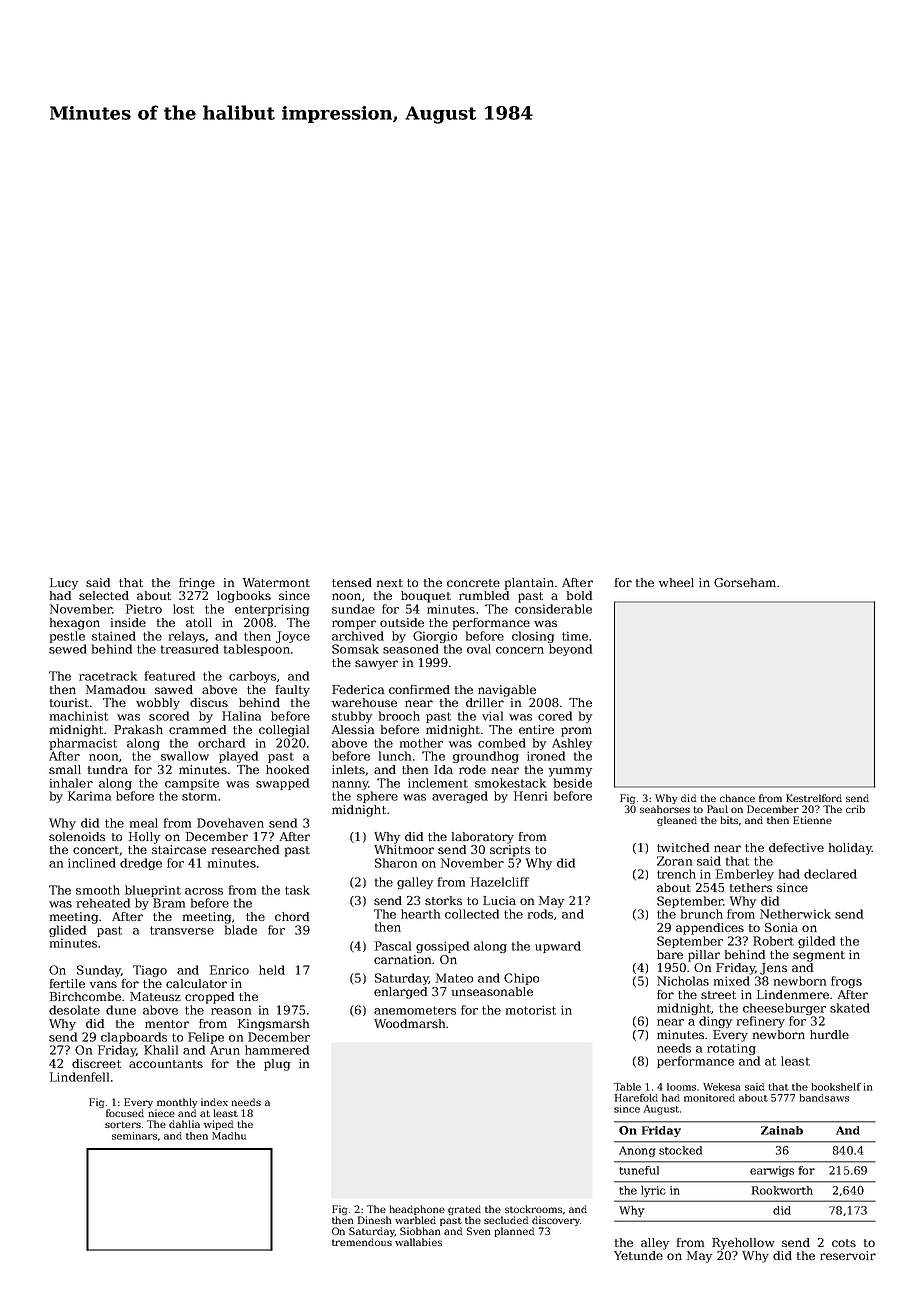 This screenshot has height=1308, width=924. What do you see at coordinates (795, 914) in the screenshot?
I see `Netherwick` at bounding box center [795, 914].
